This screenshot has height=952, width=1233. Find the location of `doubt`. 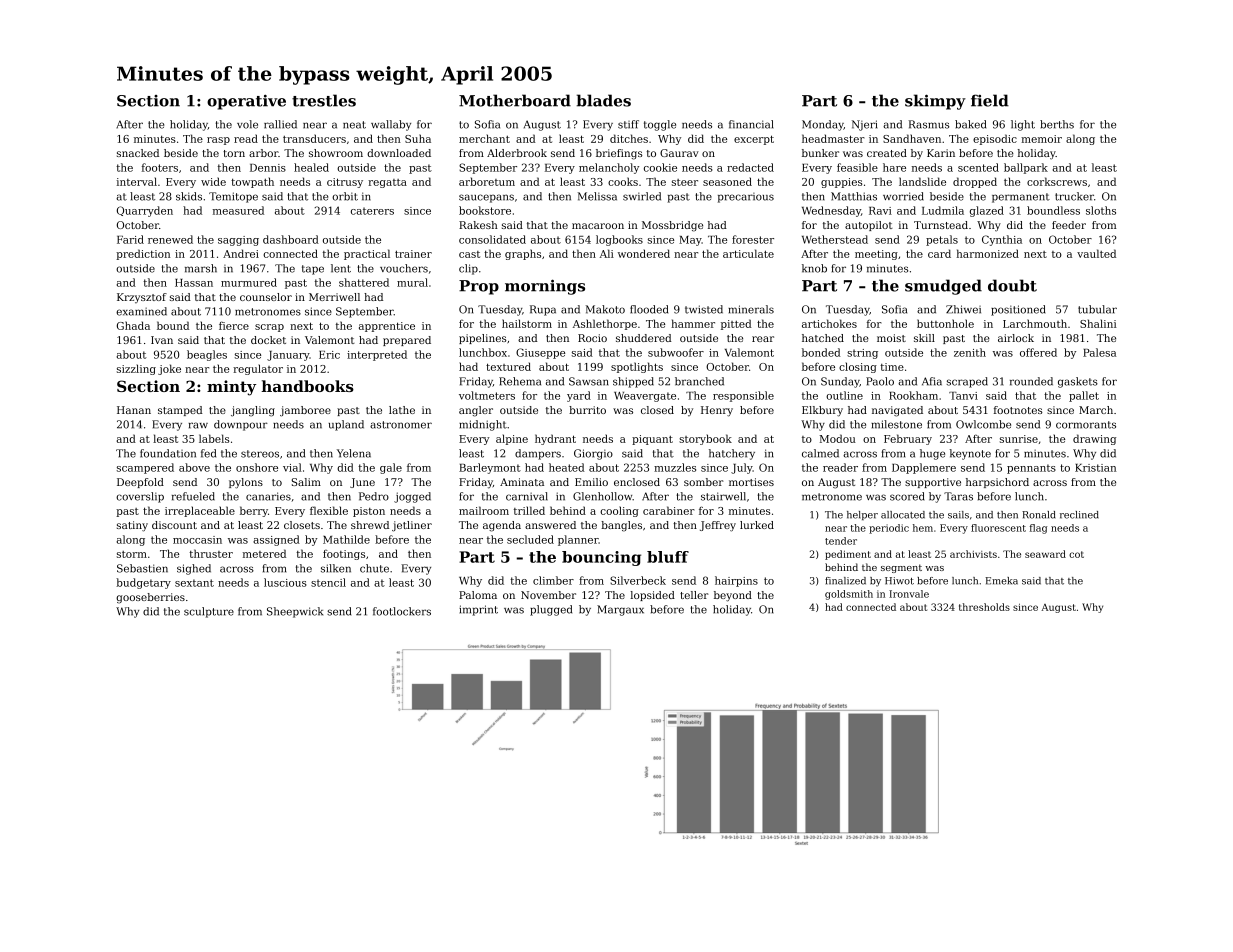

doubt is located at coordinates (1012, 285).
